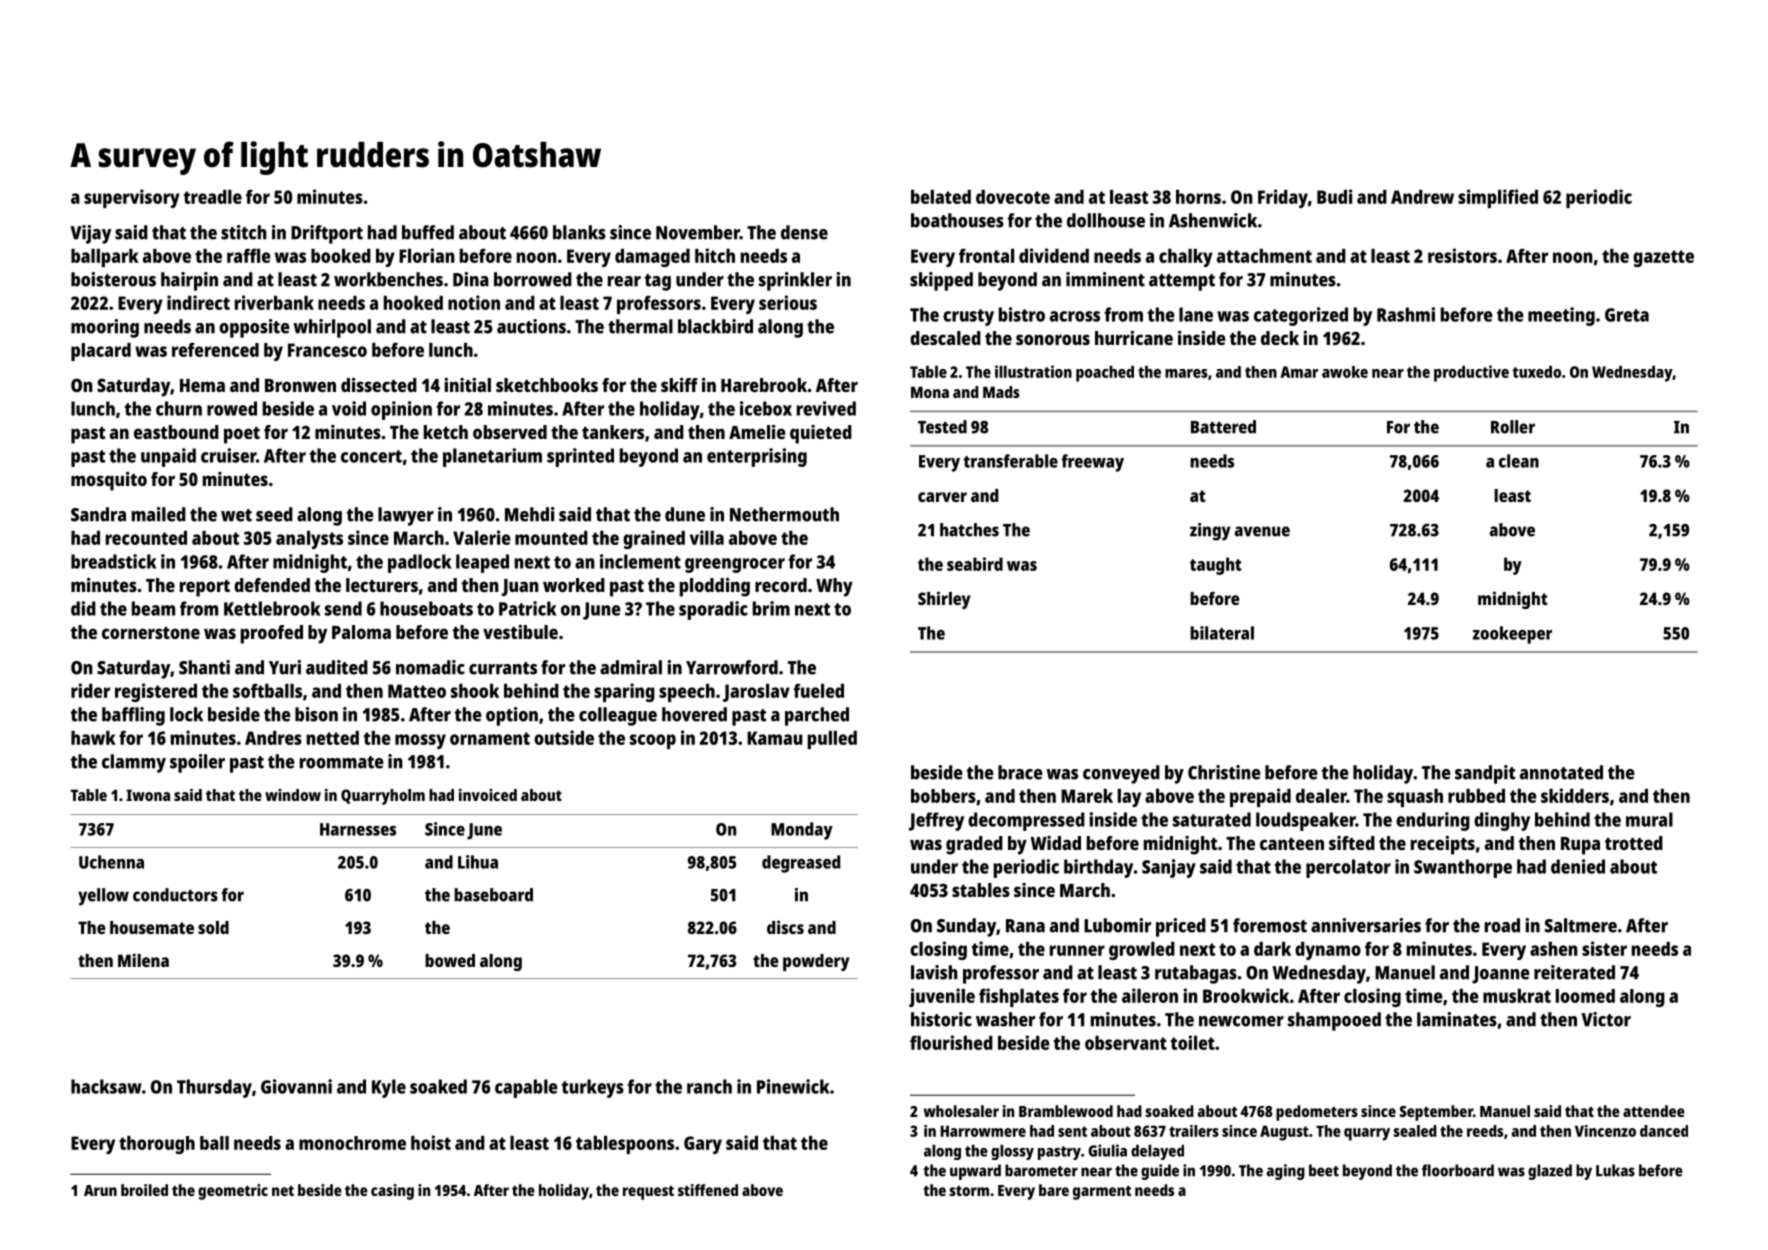  Describe the element at coordinates (785, 927) in the page. I see `discs` at that location.
